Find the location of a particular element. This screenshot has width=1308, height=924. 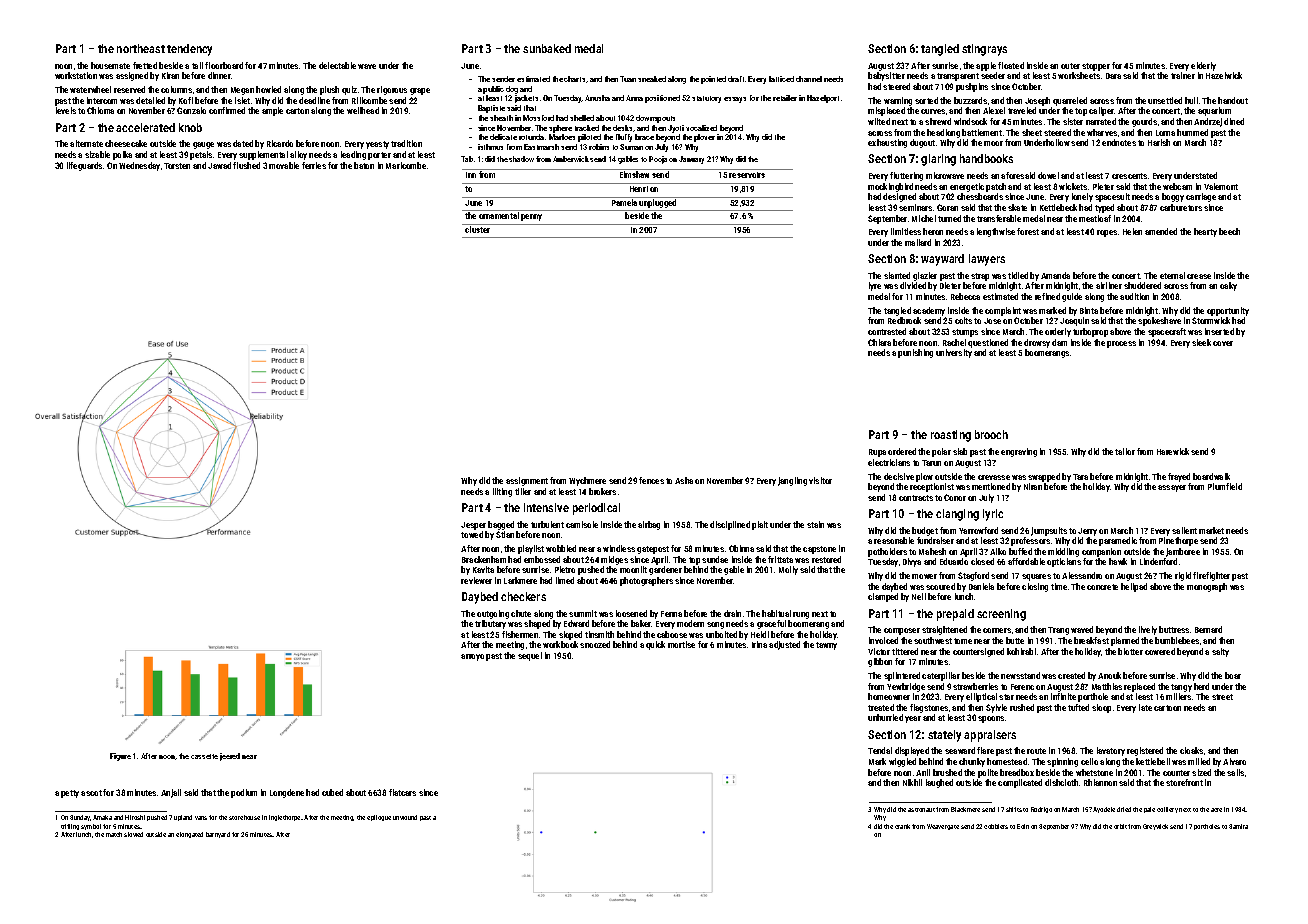

barnyard is located at coordinates (218, 835).
